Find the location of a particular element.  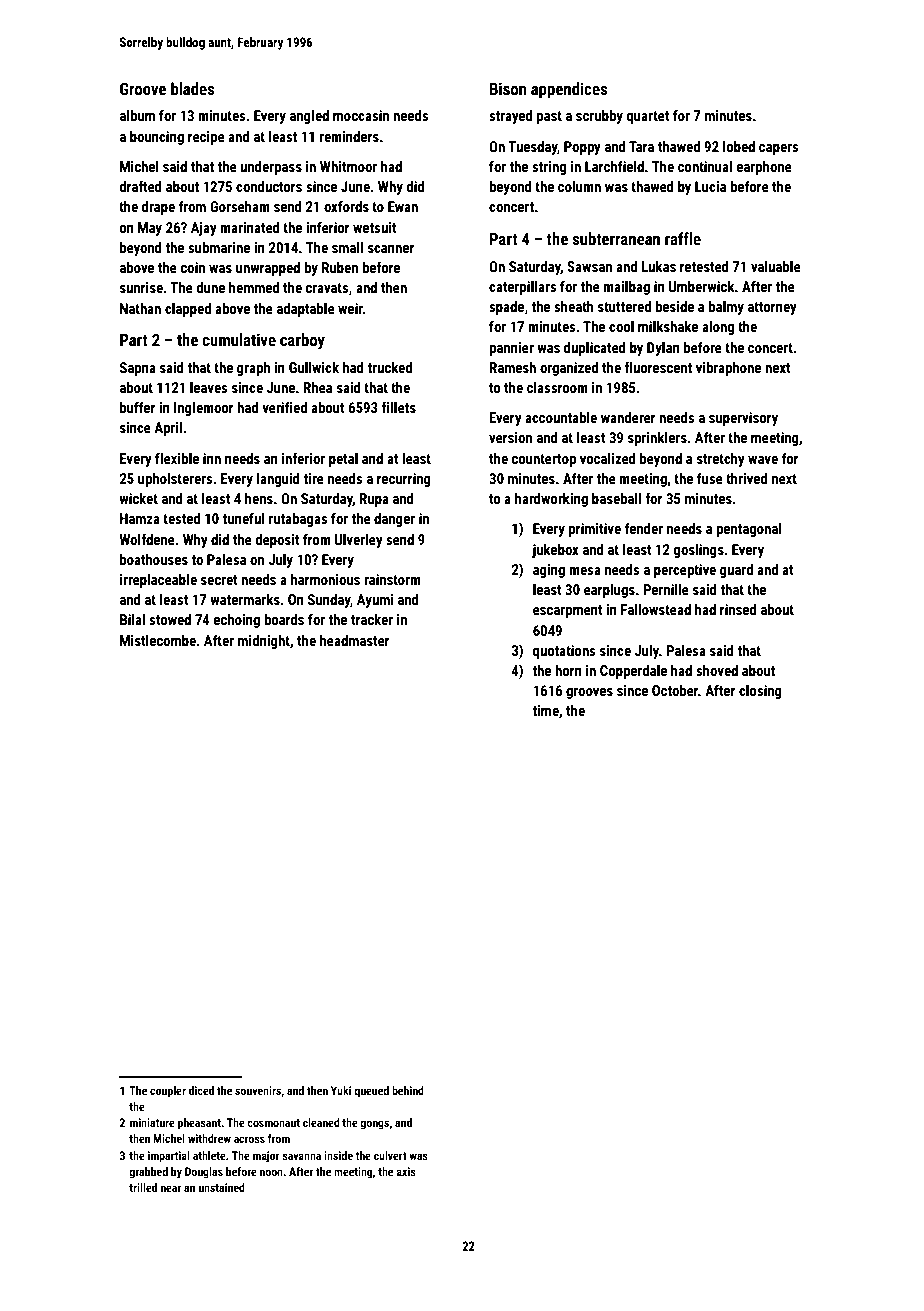

Ramesh is located at coordinates (513, 367).
